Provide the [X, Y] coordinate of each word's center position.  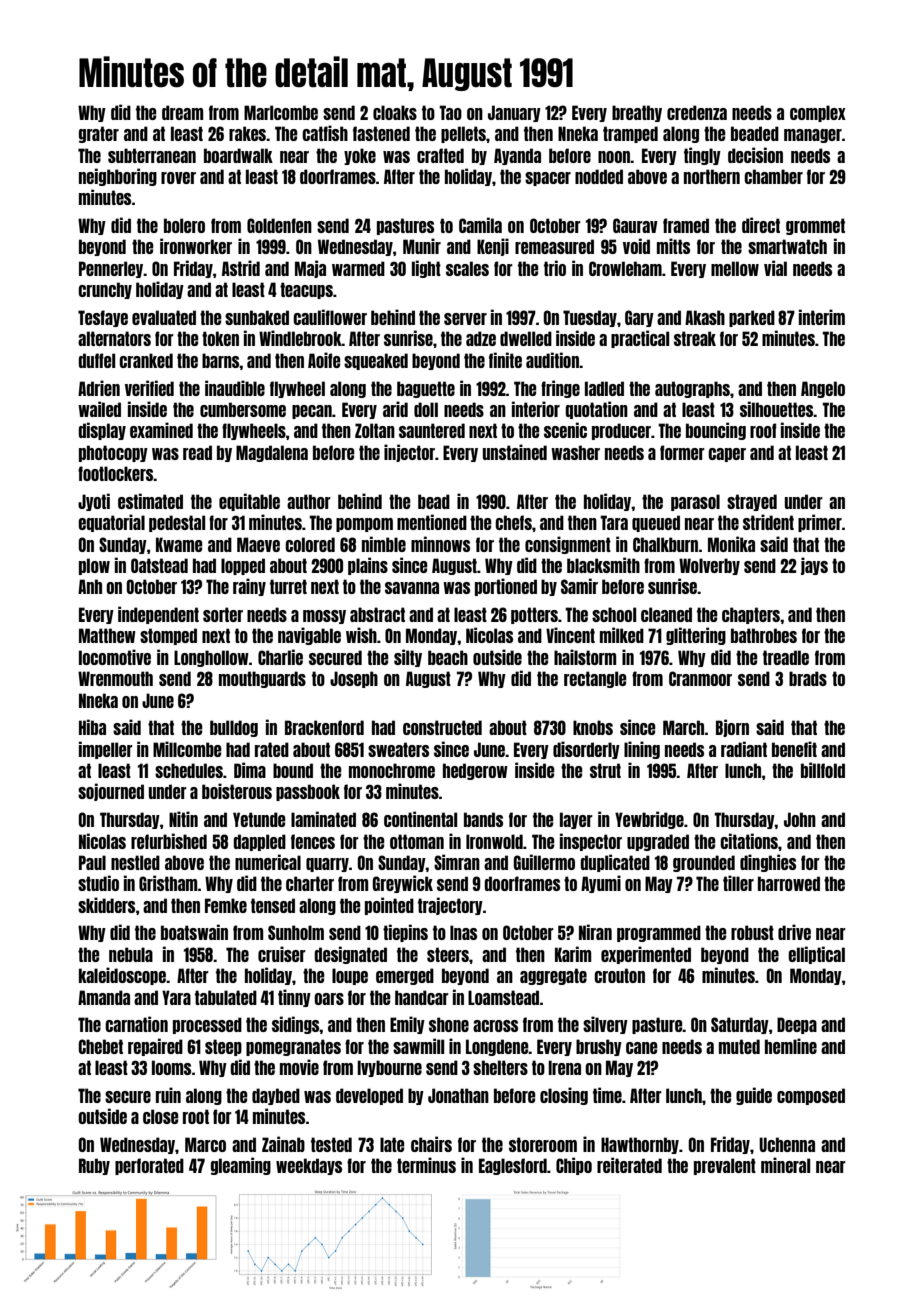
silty [408, 658]
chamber [773, 176]
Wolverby [709, 566]
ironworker [196, 246]
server [465, 319]
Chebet [100, 1046]
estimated [150, 501]
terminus [426, 1165]
